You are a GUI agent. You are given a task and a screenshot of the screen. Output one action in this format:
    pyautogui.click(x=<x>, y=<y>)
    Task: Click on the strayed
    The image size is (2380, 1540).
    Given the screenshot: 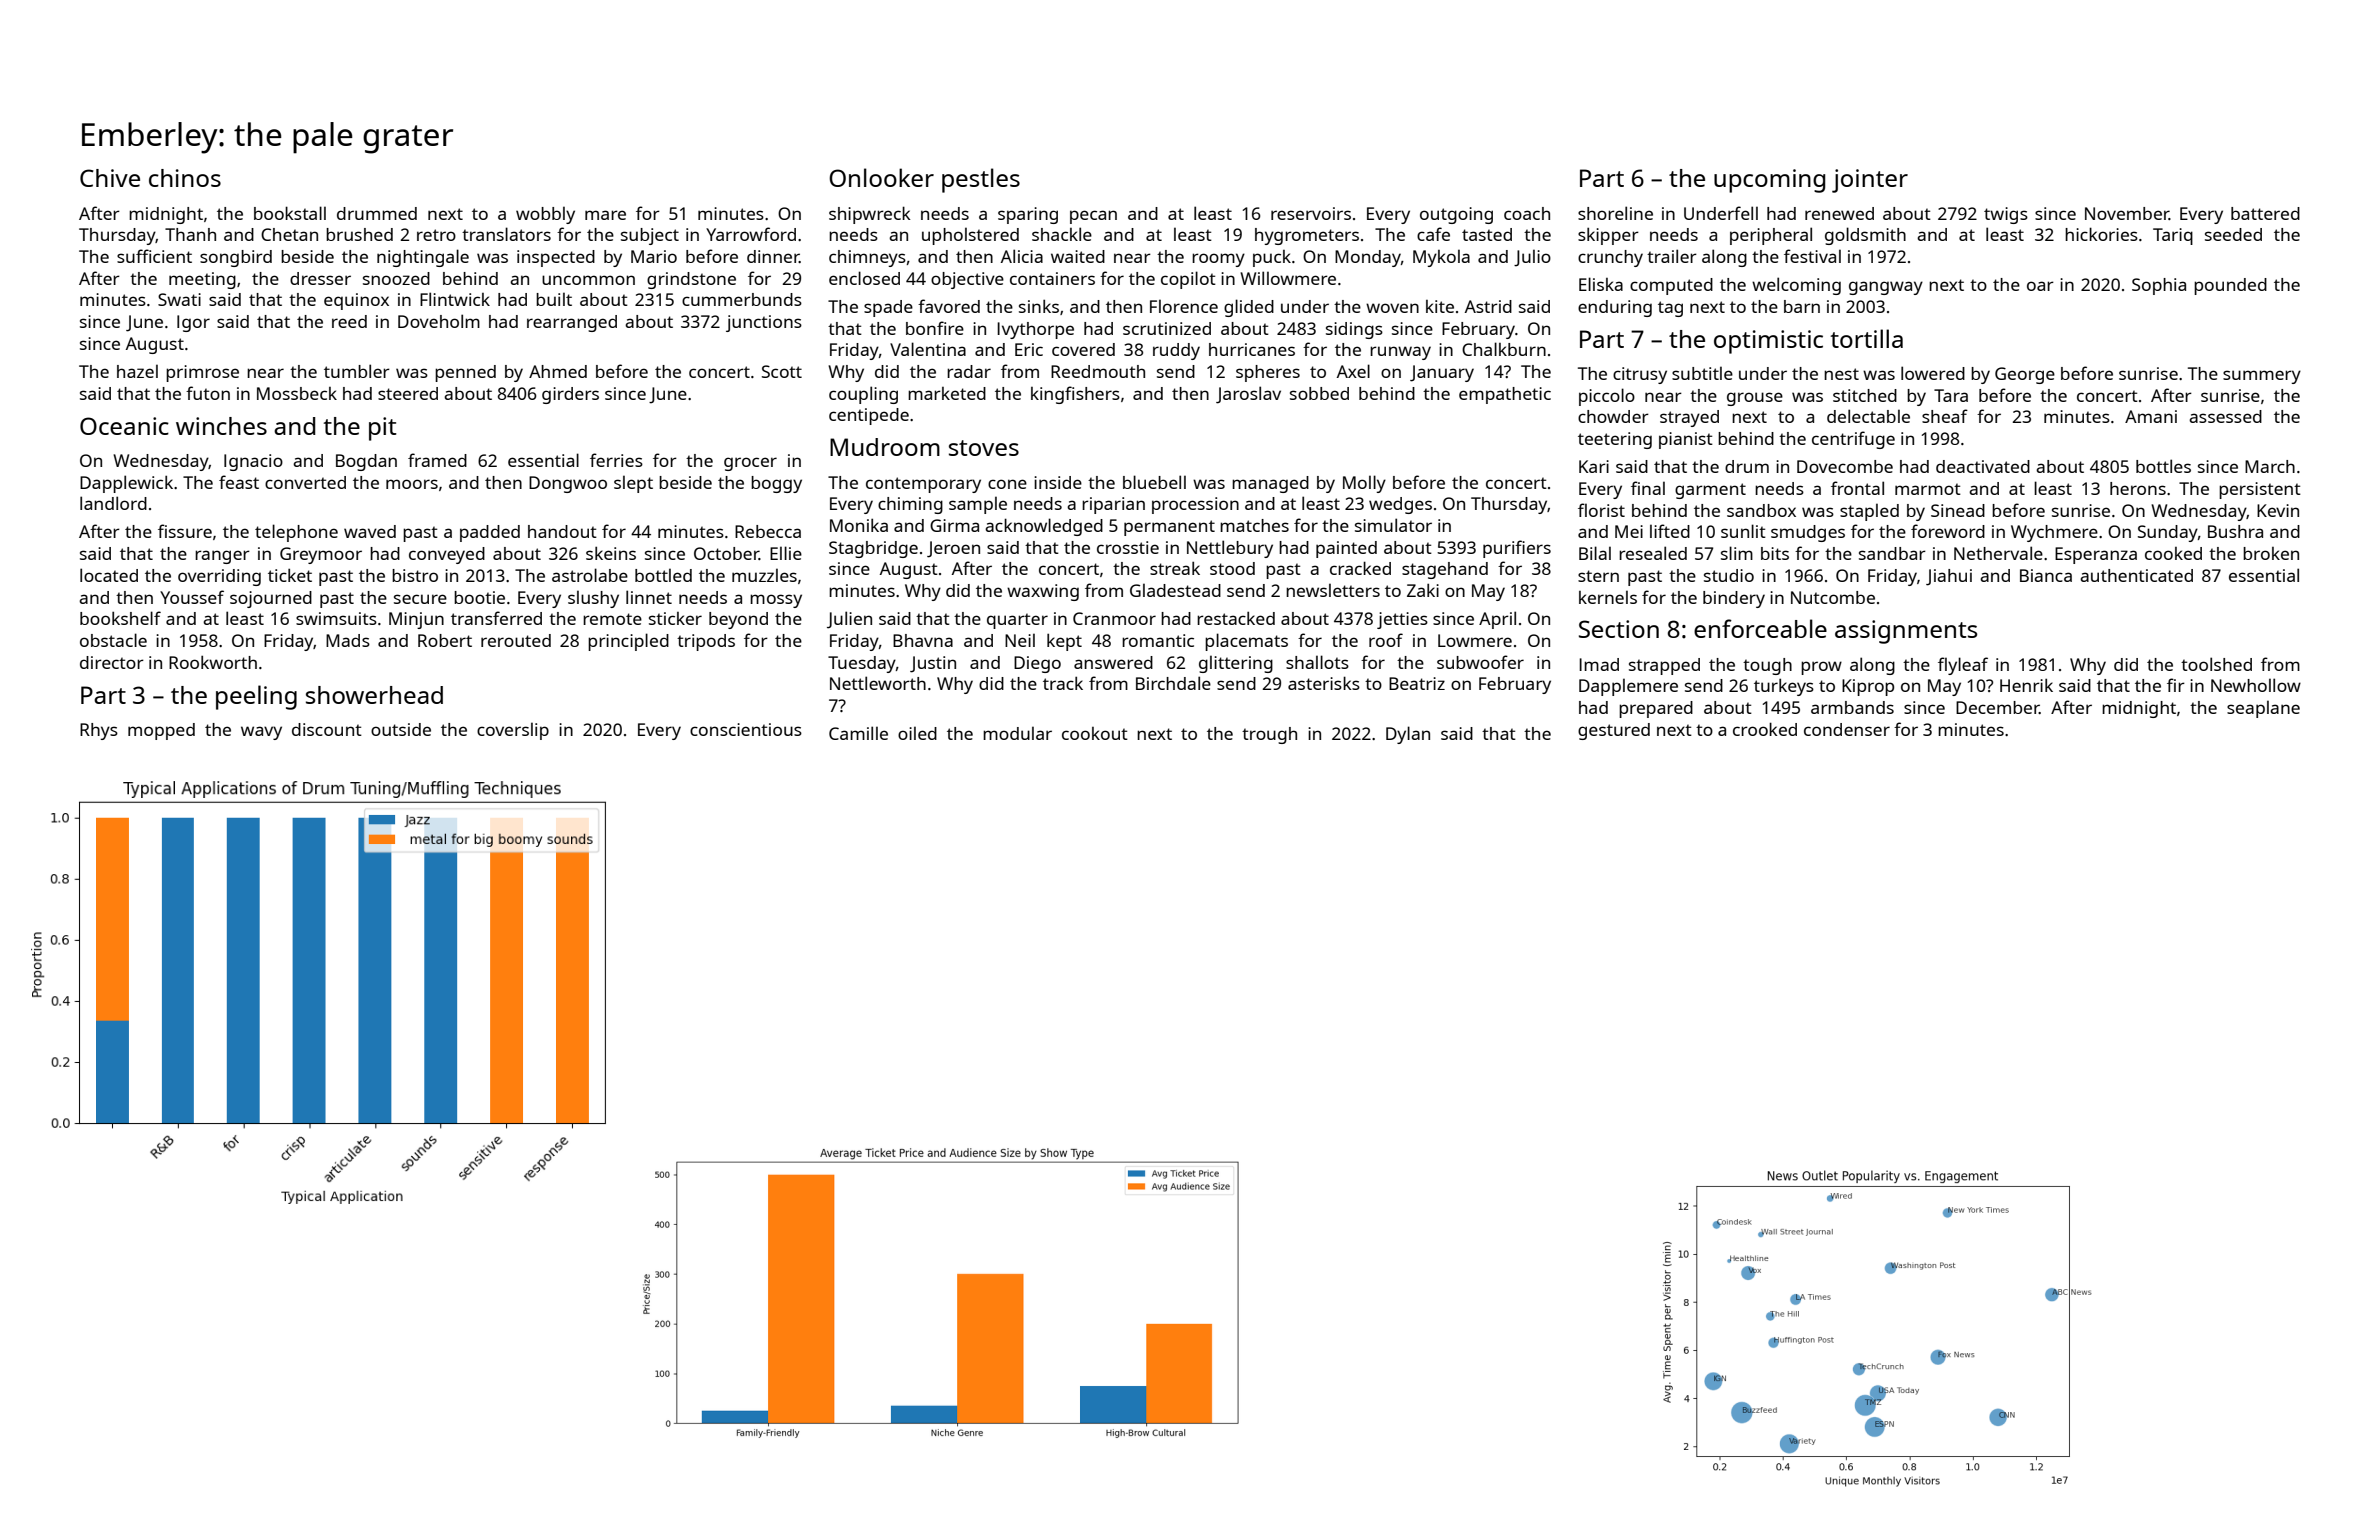 What is the action you would take?
    pyautogui.click(x=1689, y=418)
